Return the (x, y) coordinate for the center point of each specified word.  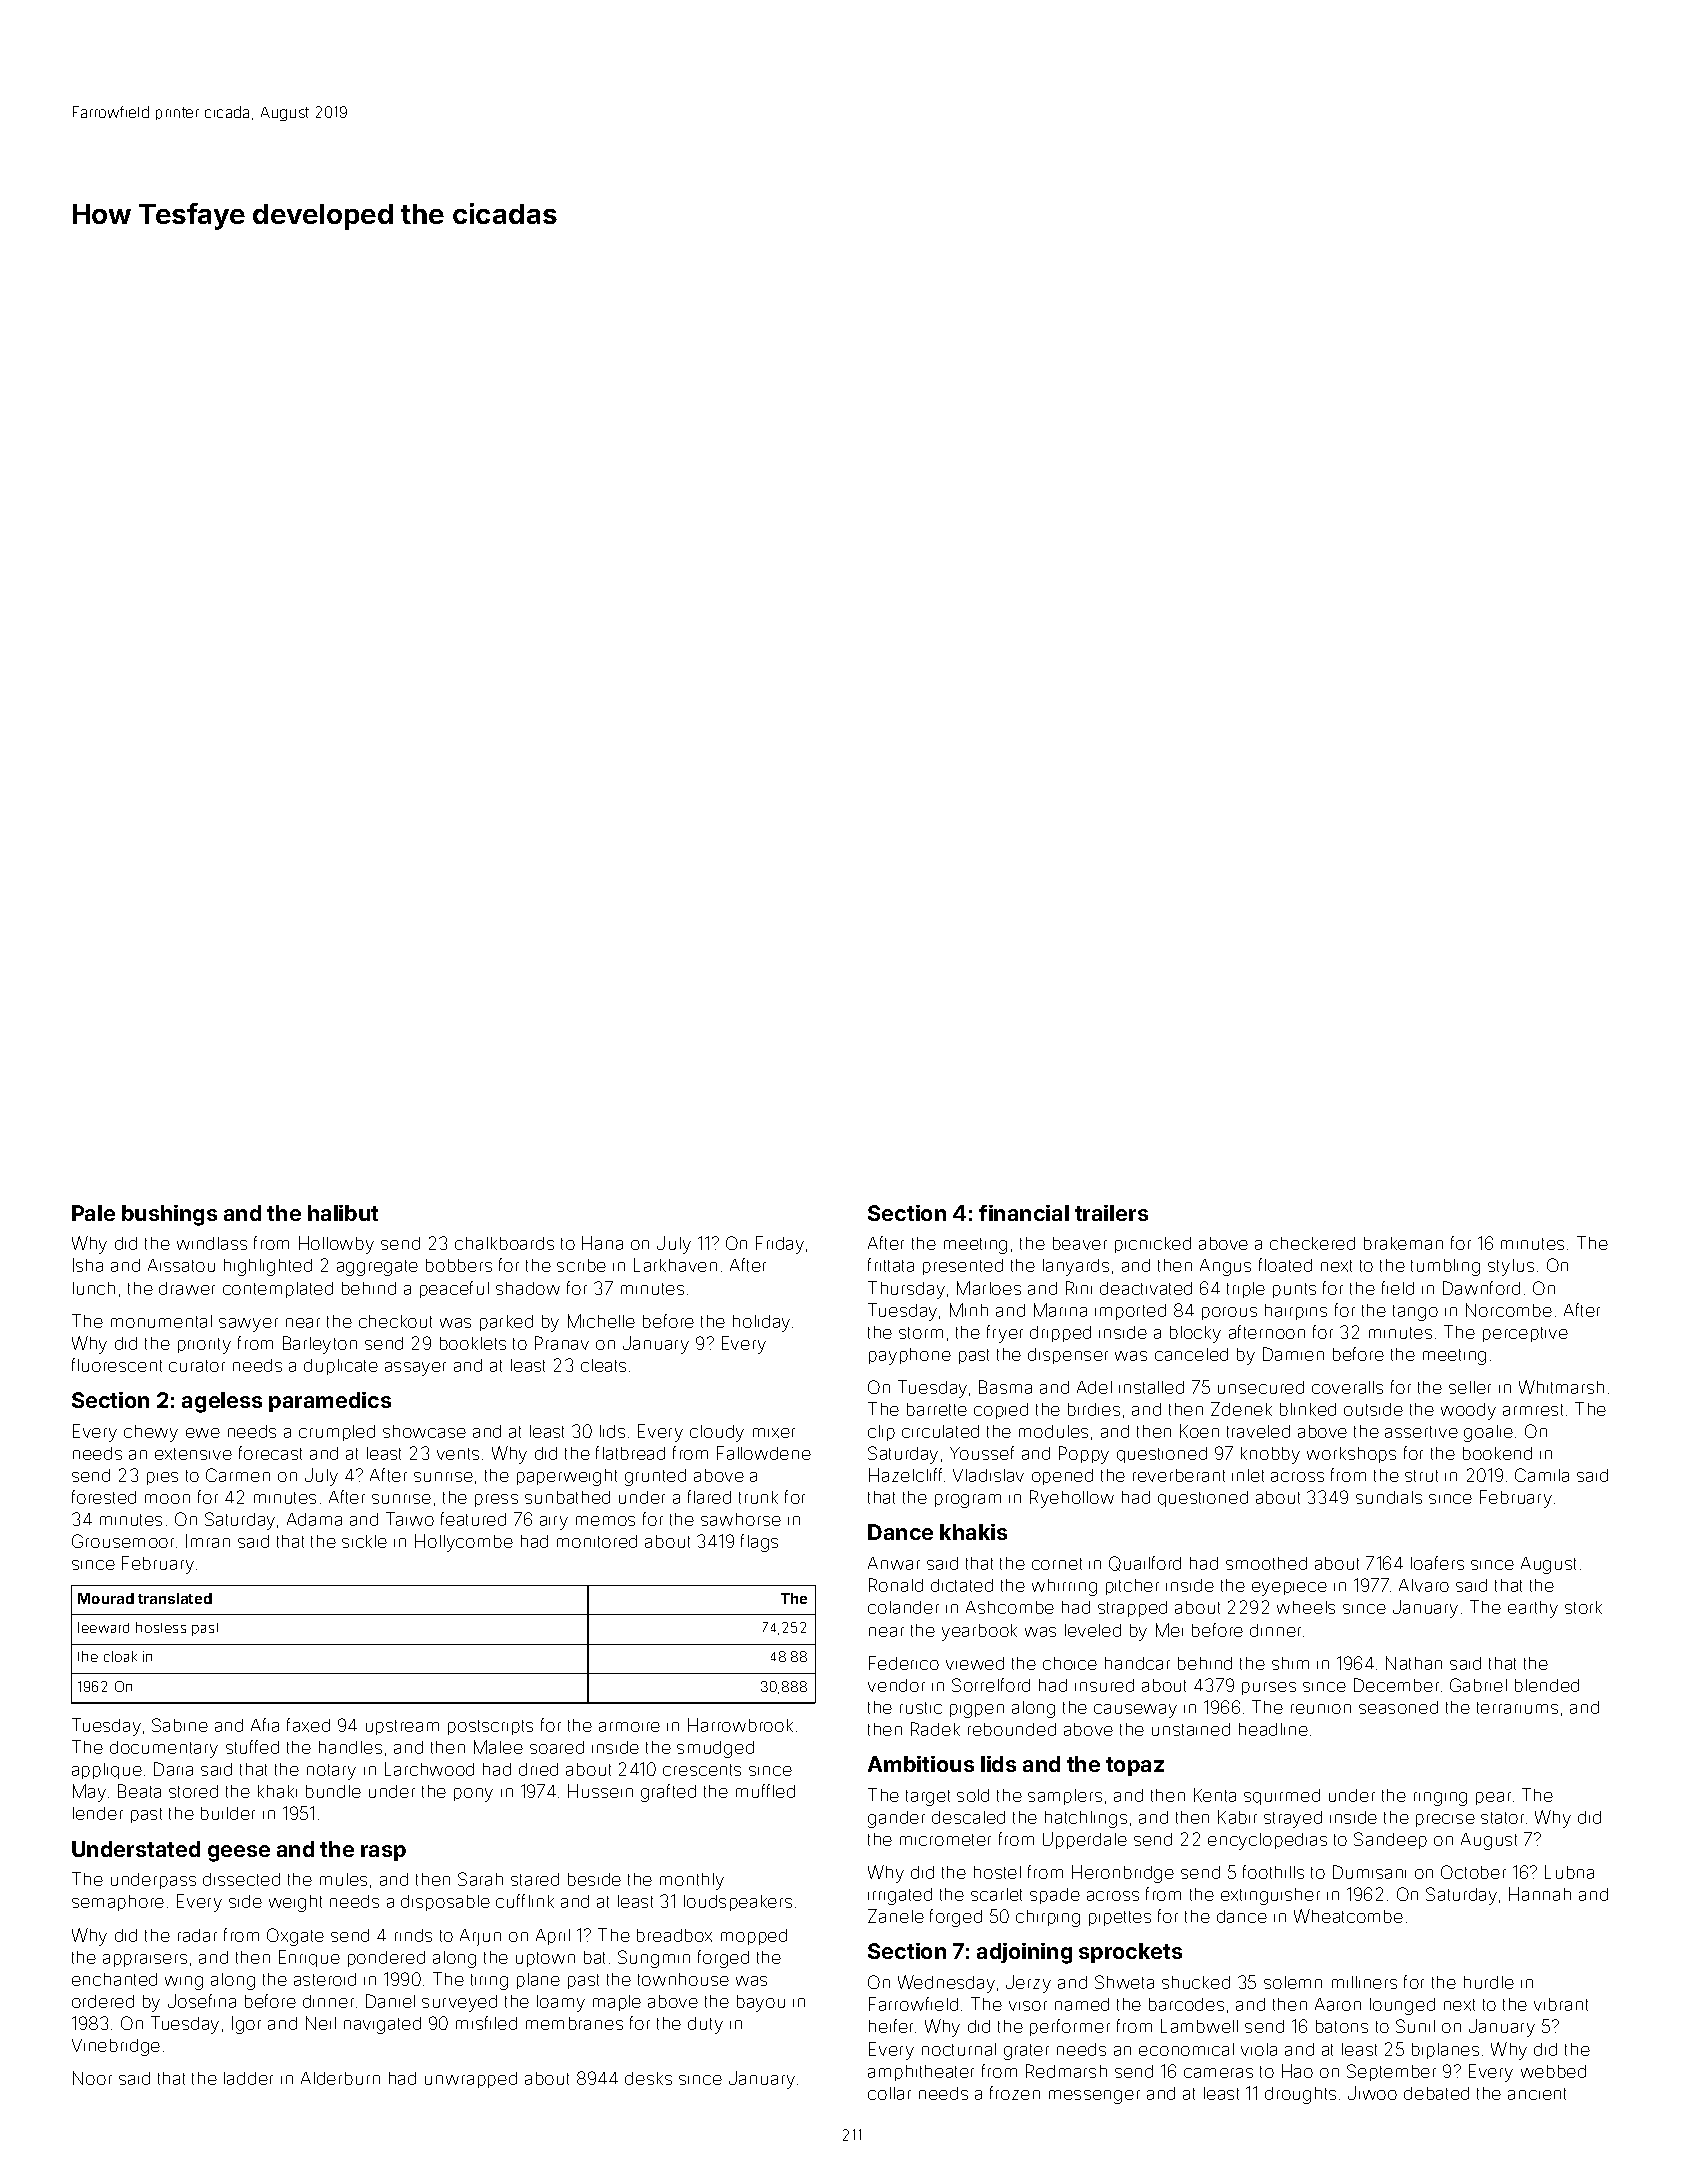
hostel (997, 1872)
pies (162, 1478)
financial (1024, 1213)
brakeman (1403, 1243)
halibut (343, 1213)
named (1082, 2004)
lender (98, 1813)
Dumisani (1369, 1872)
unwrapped (471, 2080)
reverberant (1179, 1475)
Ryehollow (1072, 1499)
